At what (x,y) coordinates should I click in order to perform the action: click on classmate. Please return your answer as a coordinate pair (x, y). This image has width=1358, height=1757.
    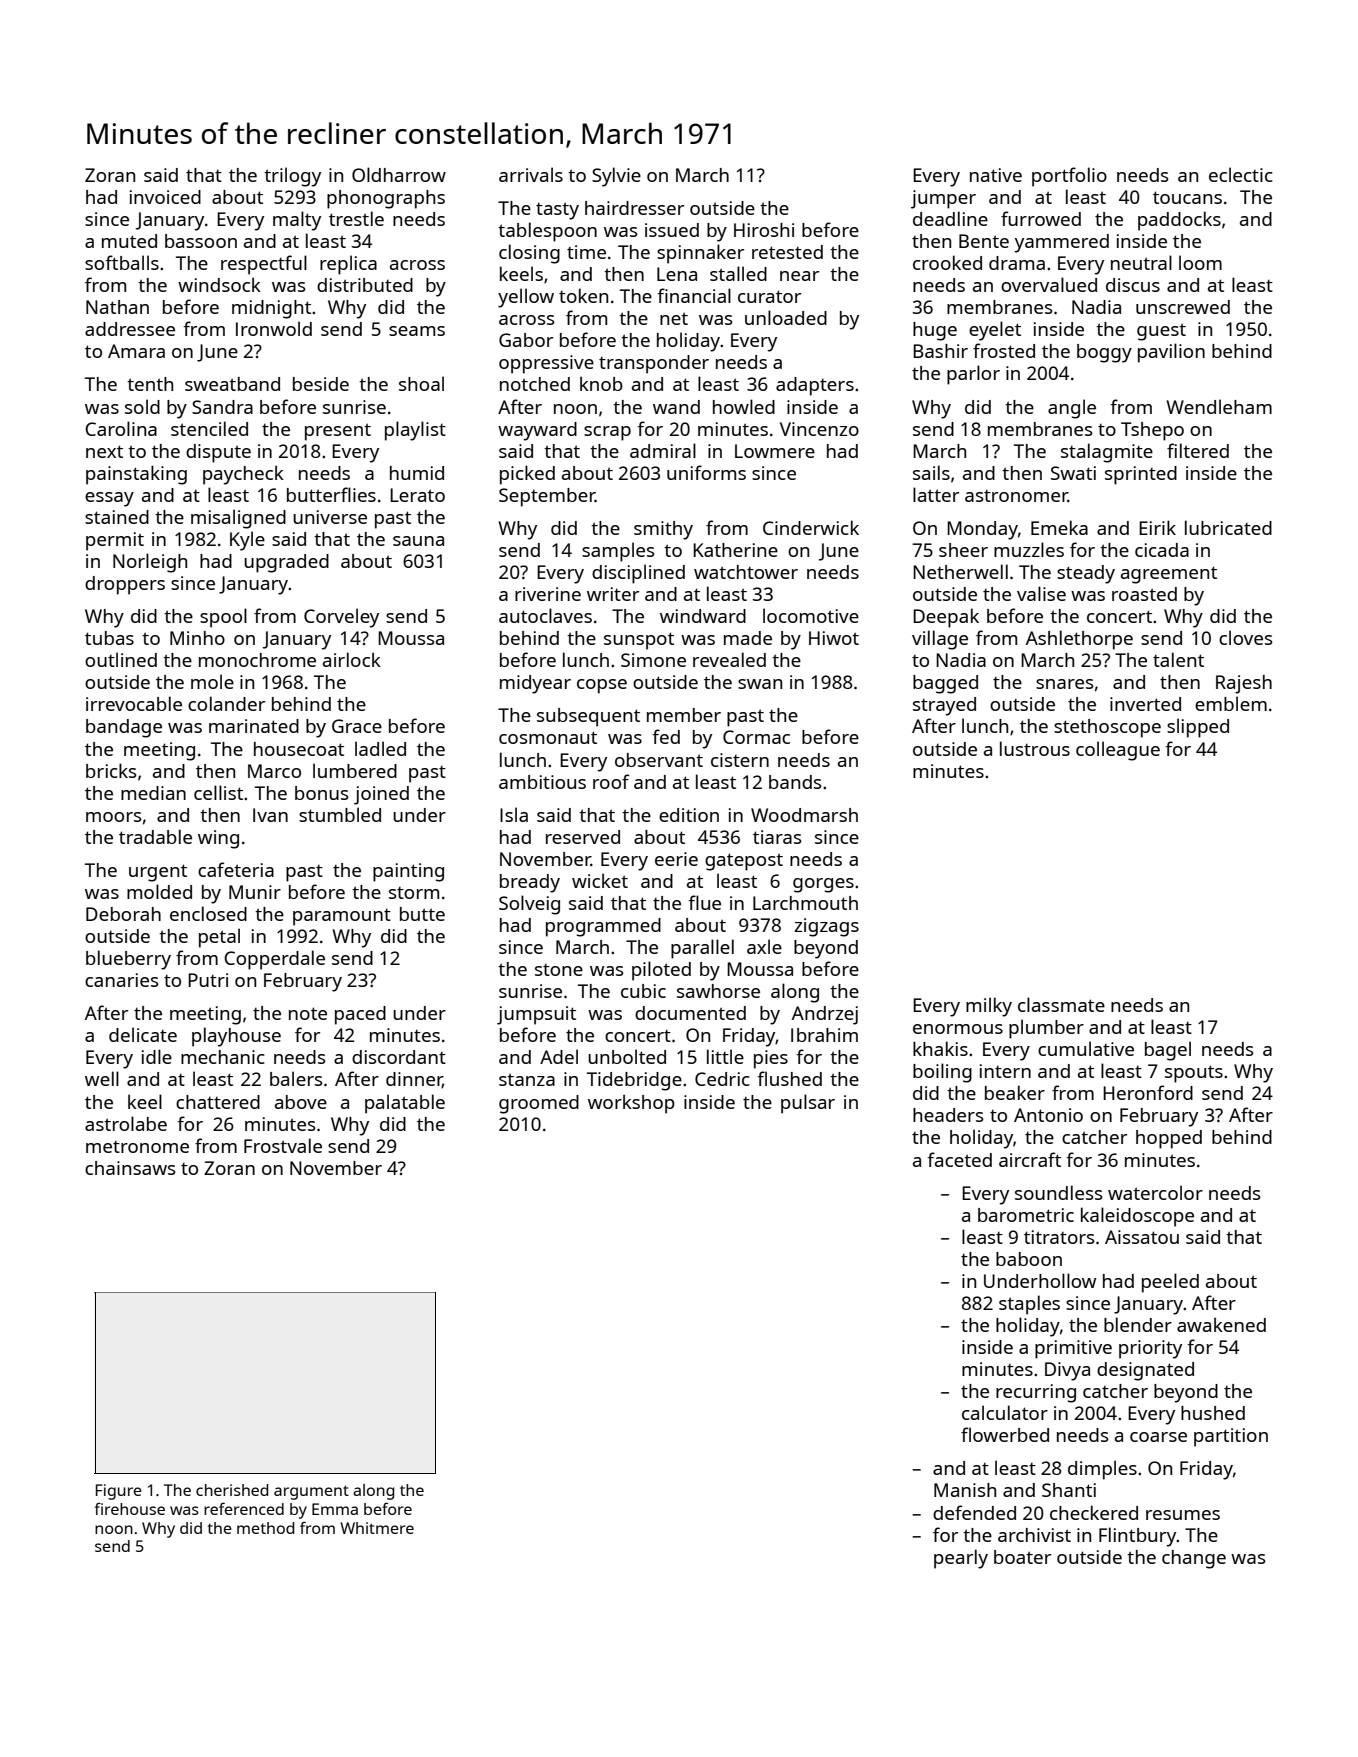
    Looking at the image, I should click on (1061, 1004).
